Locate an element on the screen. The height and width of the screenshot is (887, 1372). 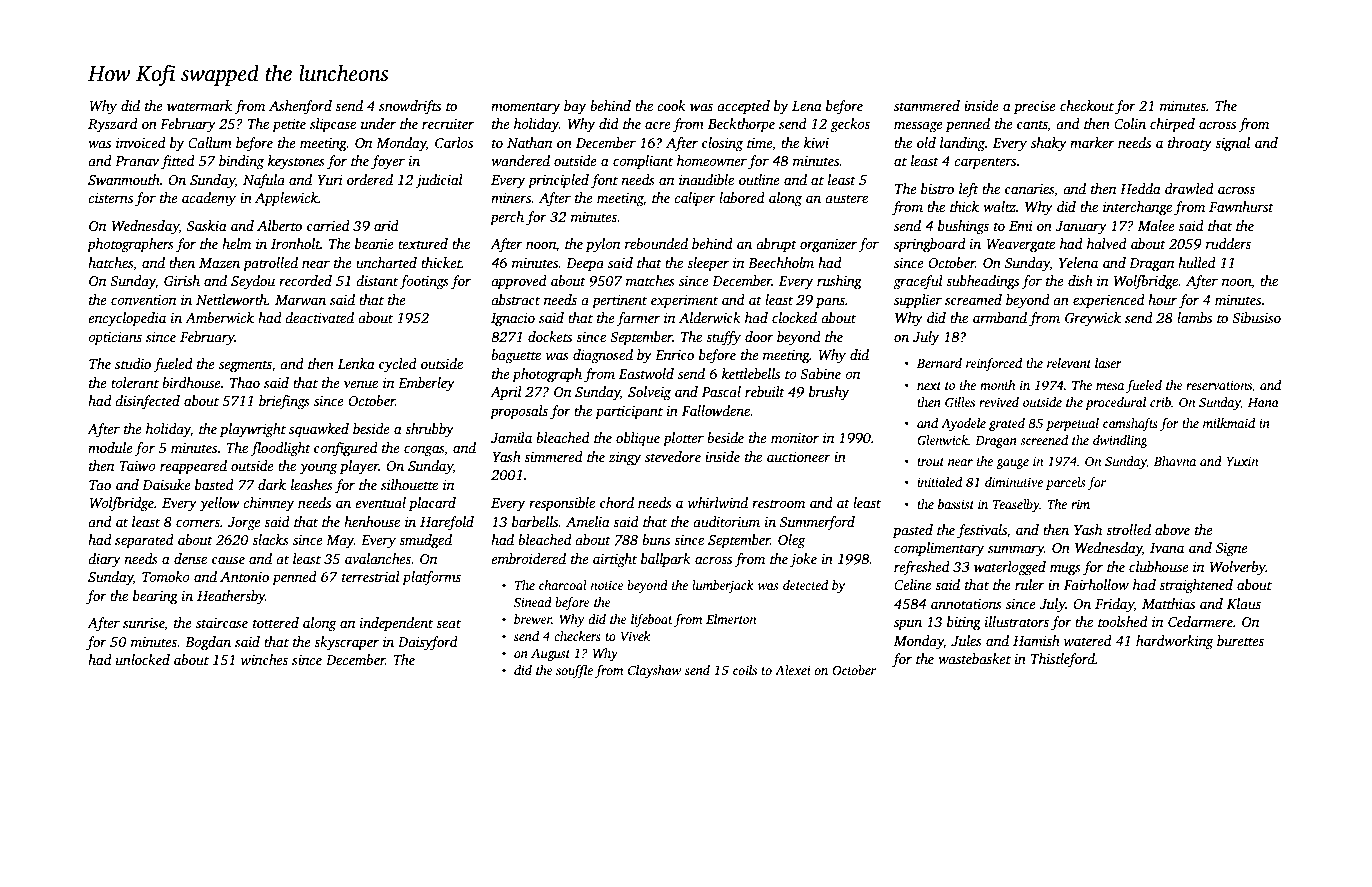
tottered is located at coordinates (276, 622).
